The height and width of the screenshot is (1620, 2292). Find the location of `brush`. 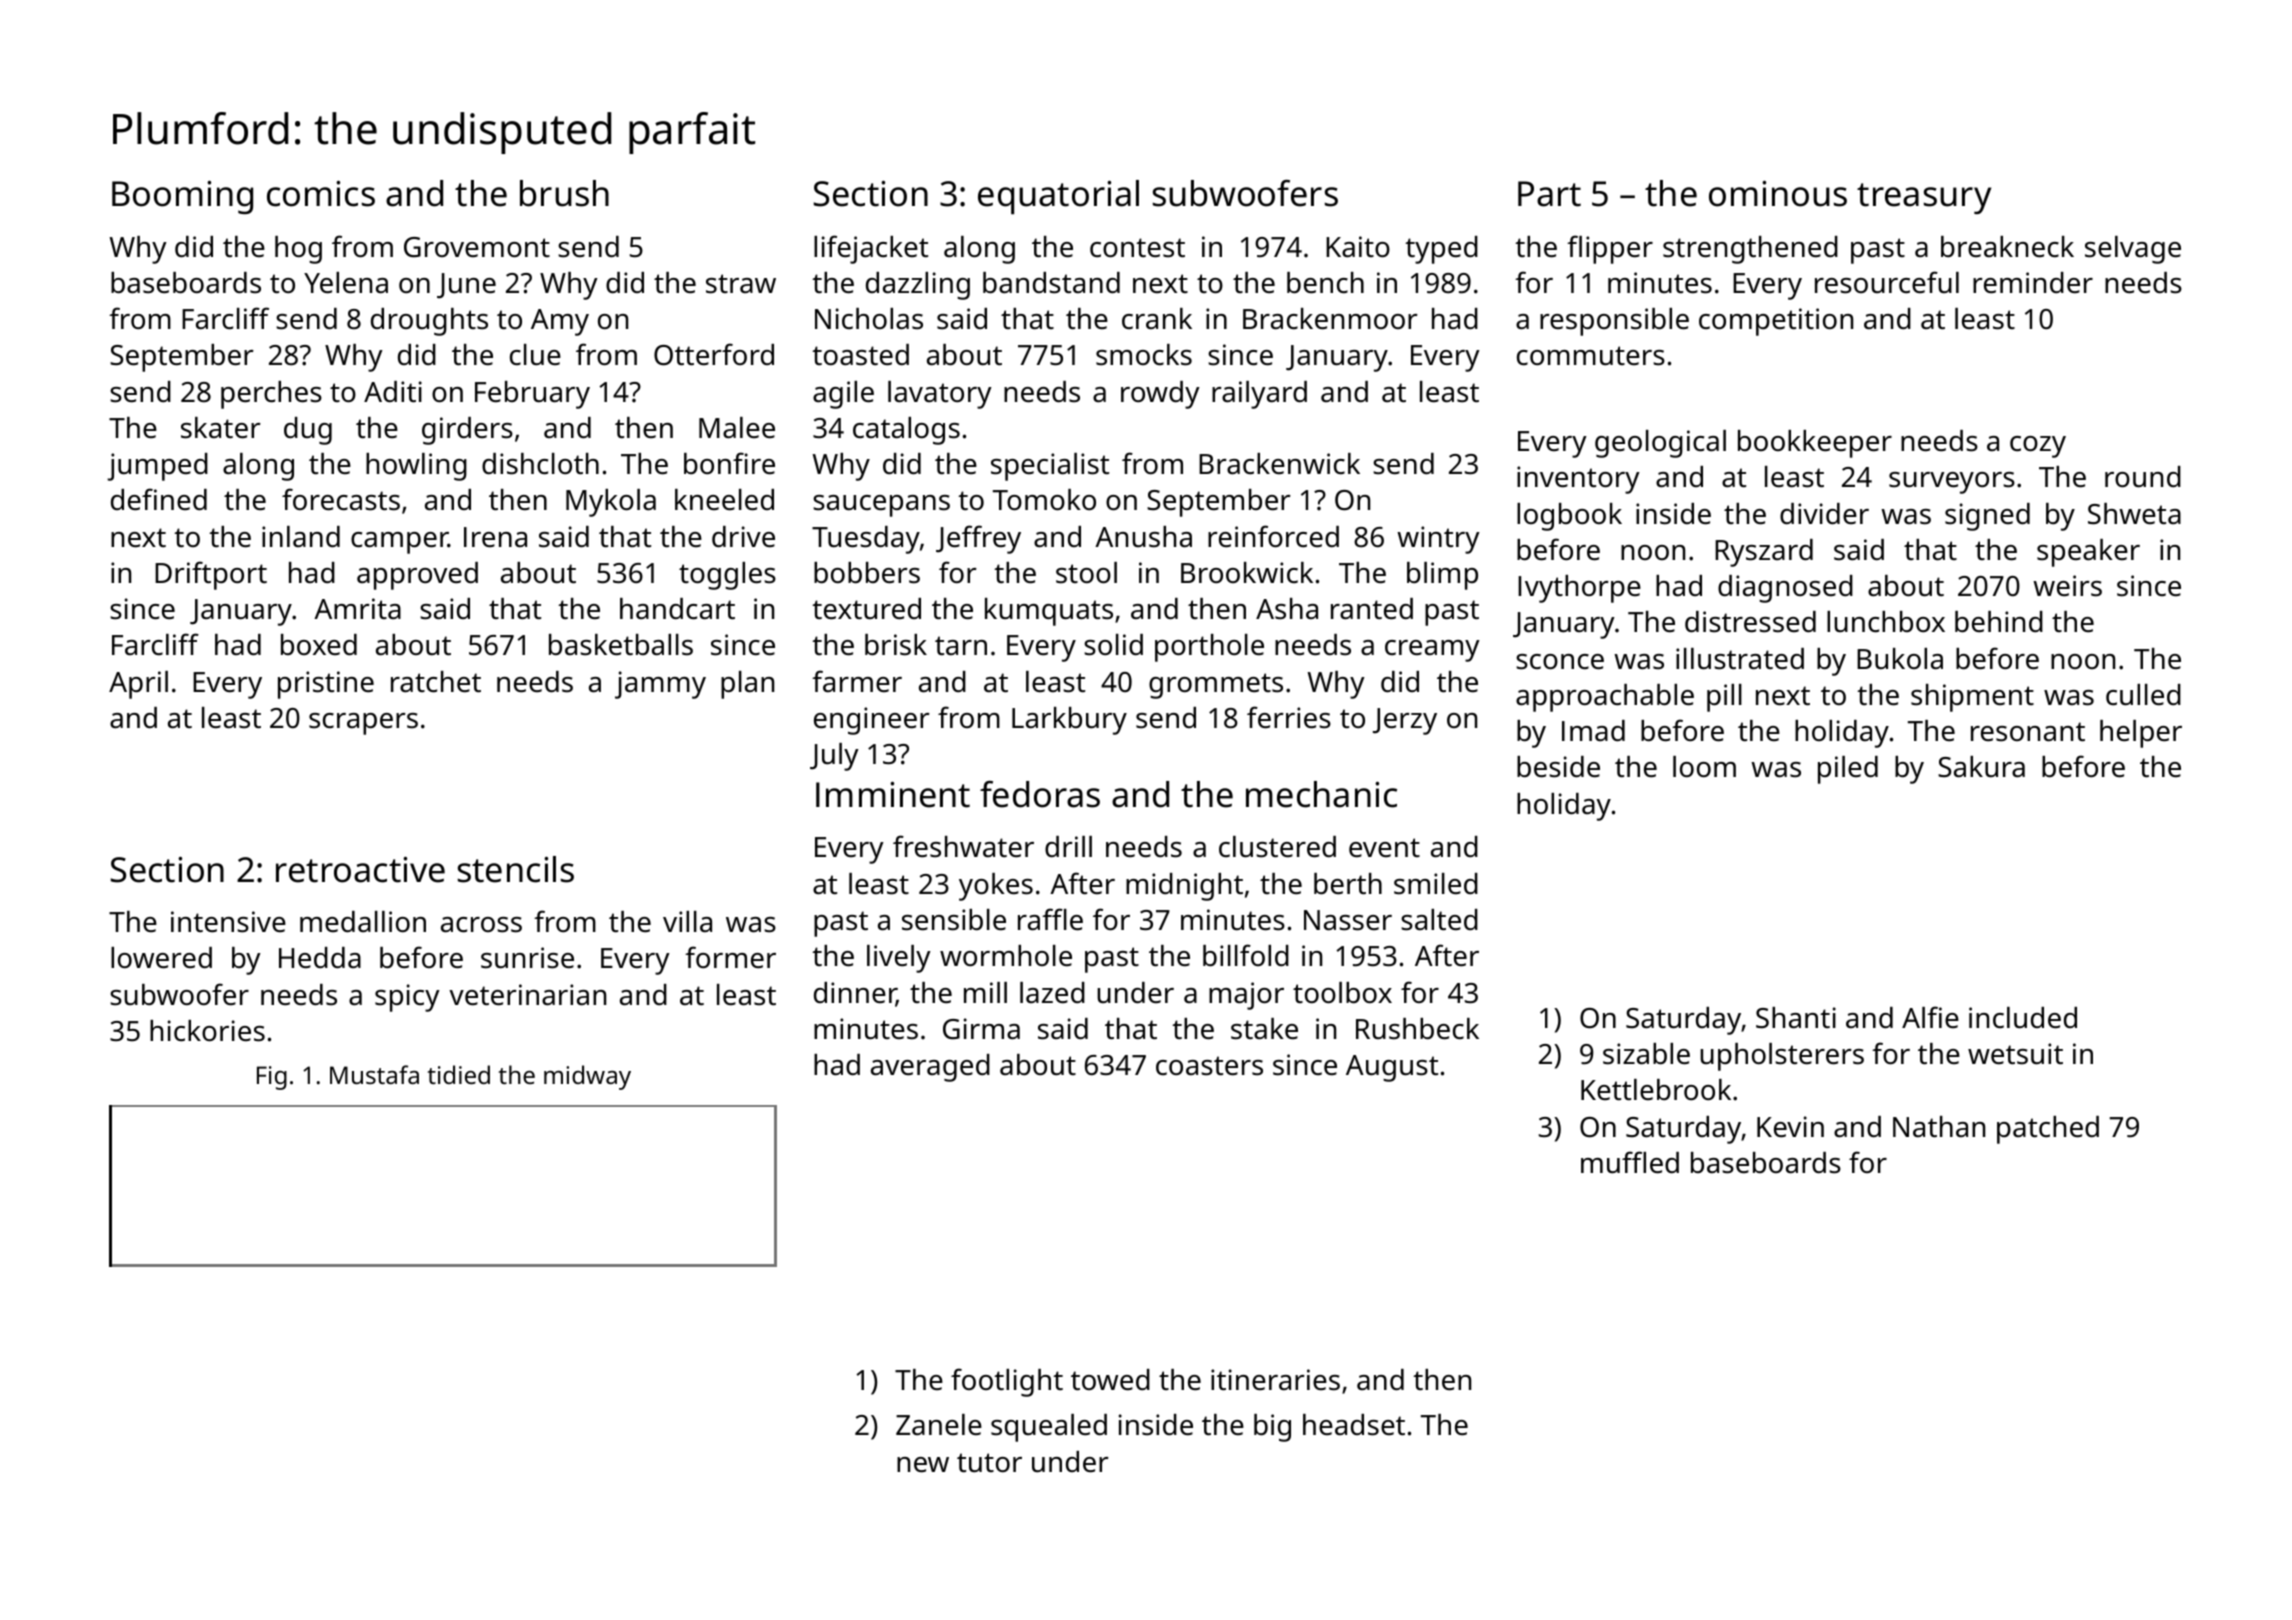

brush is located at coordinates (564, 193).
